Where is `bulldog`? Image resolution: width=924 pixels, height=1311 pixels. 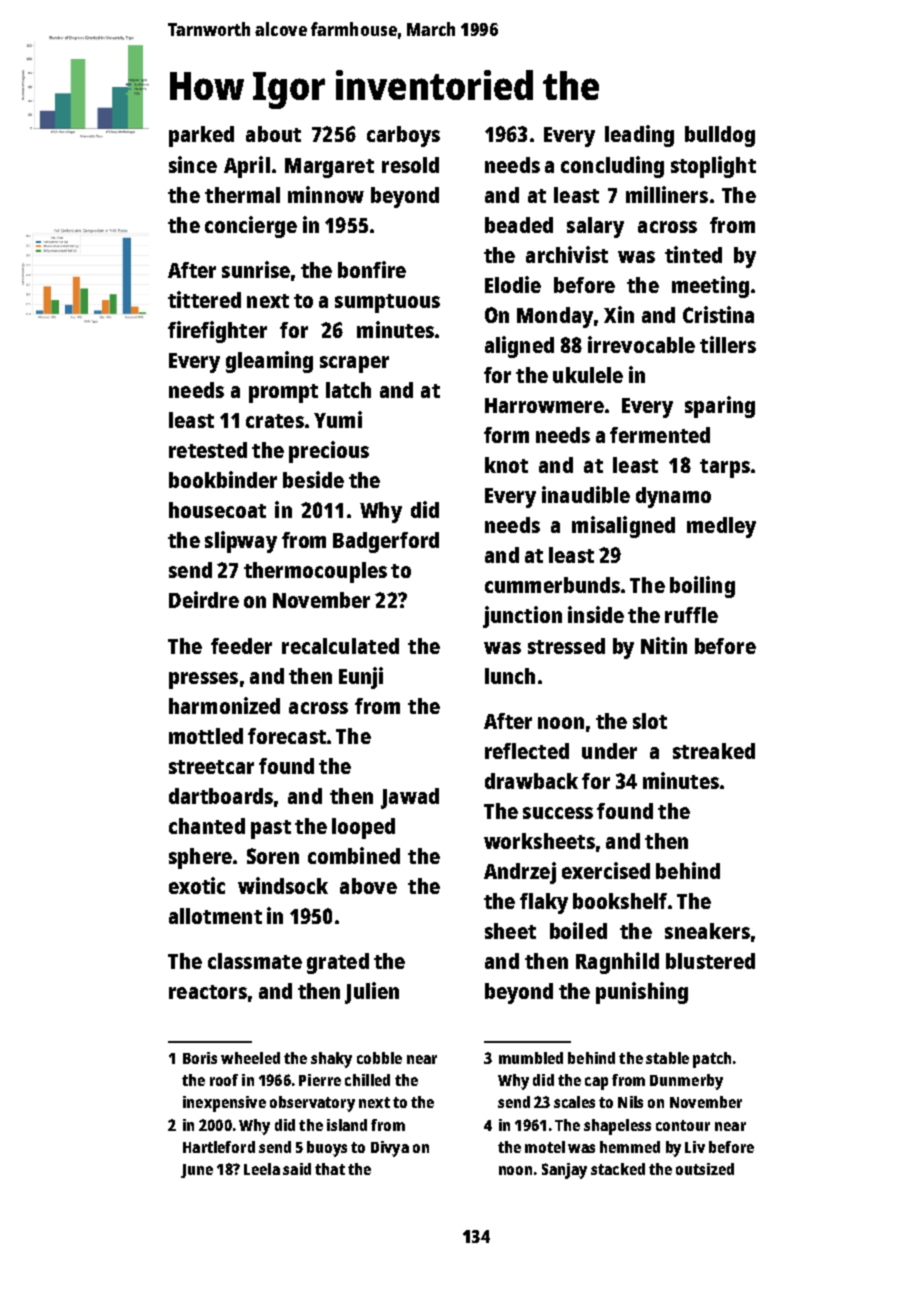
bulldog is located at coordinates (720, 136).
